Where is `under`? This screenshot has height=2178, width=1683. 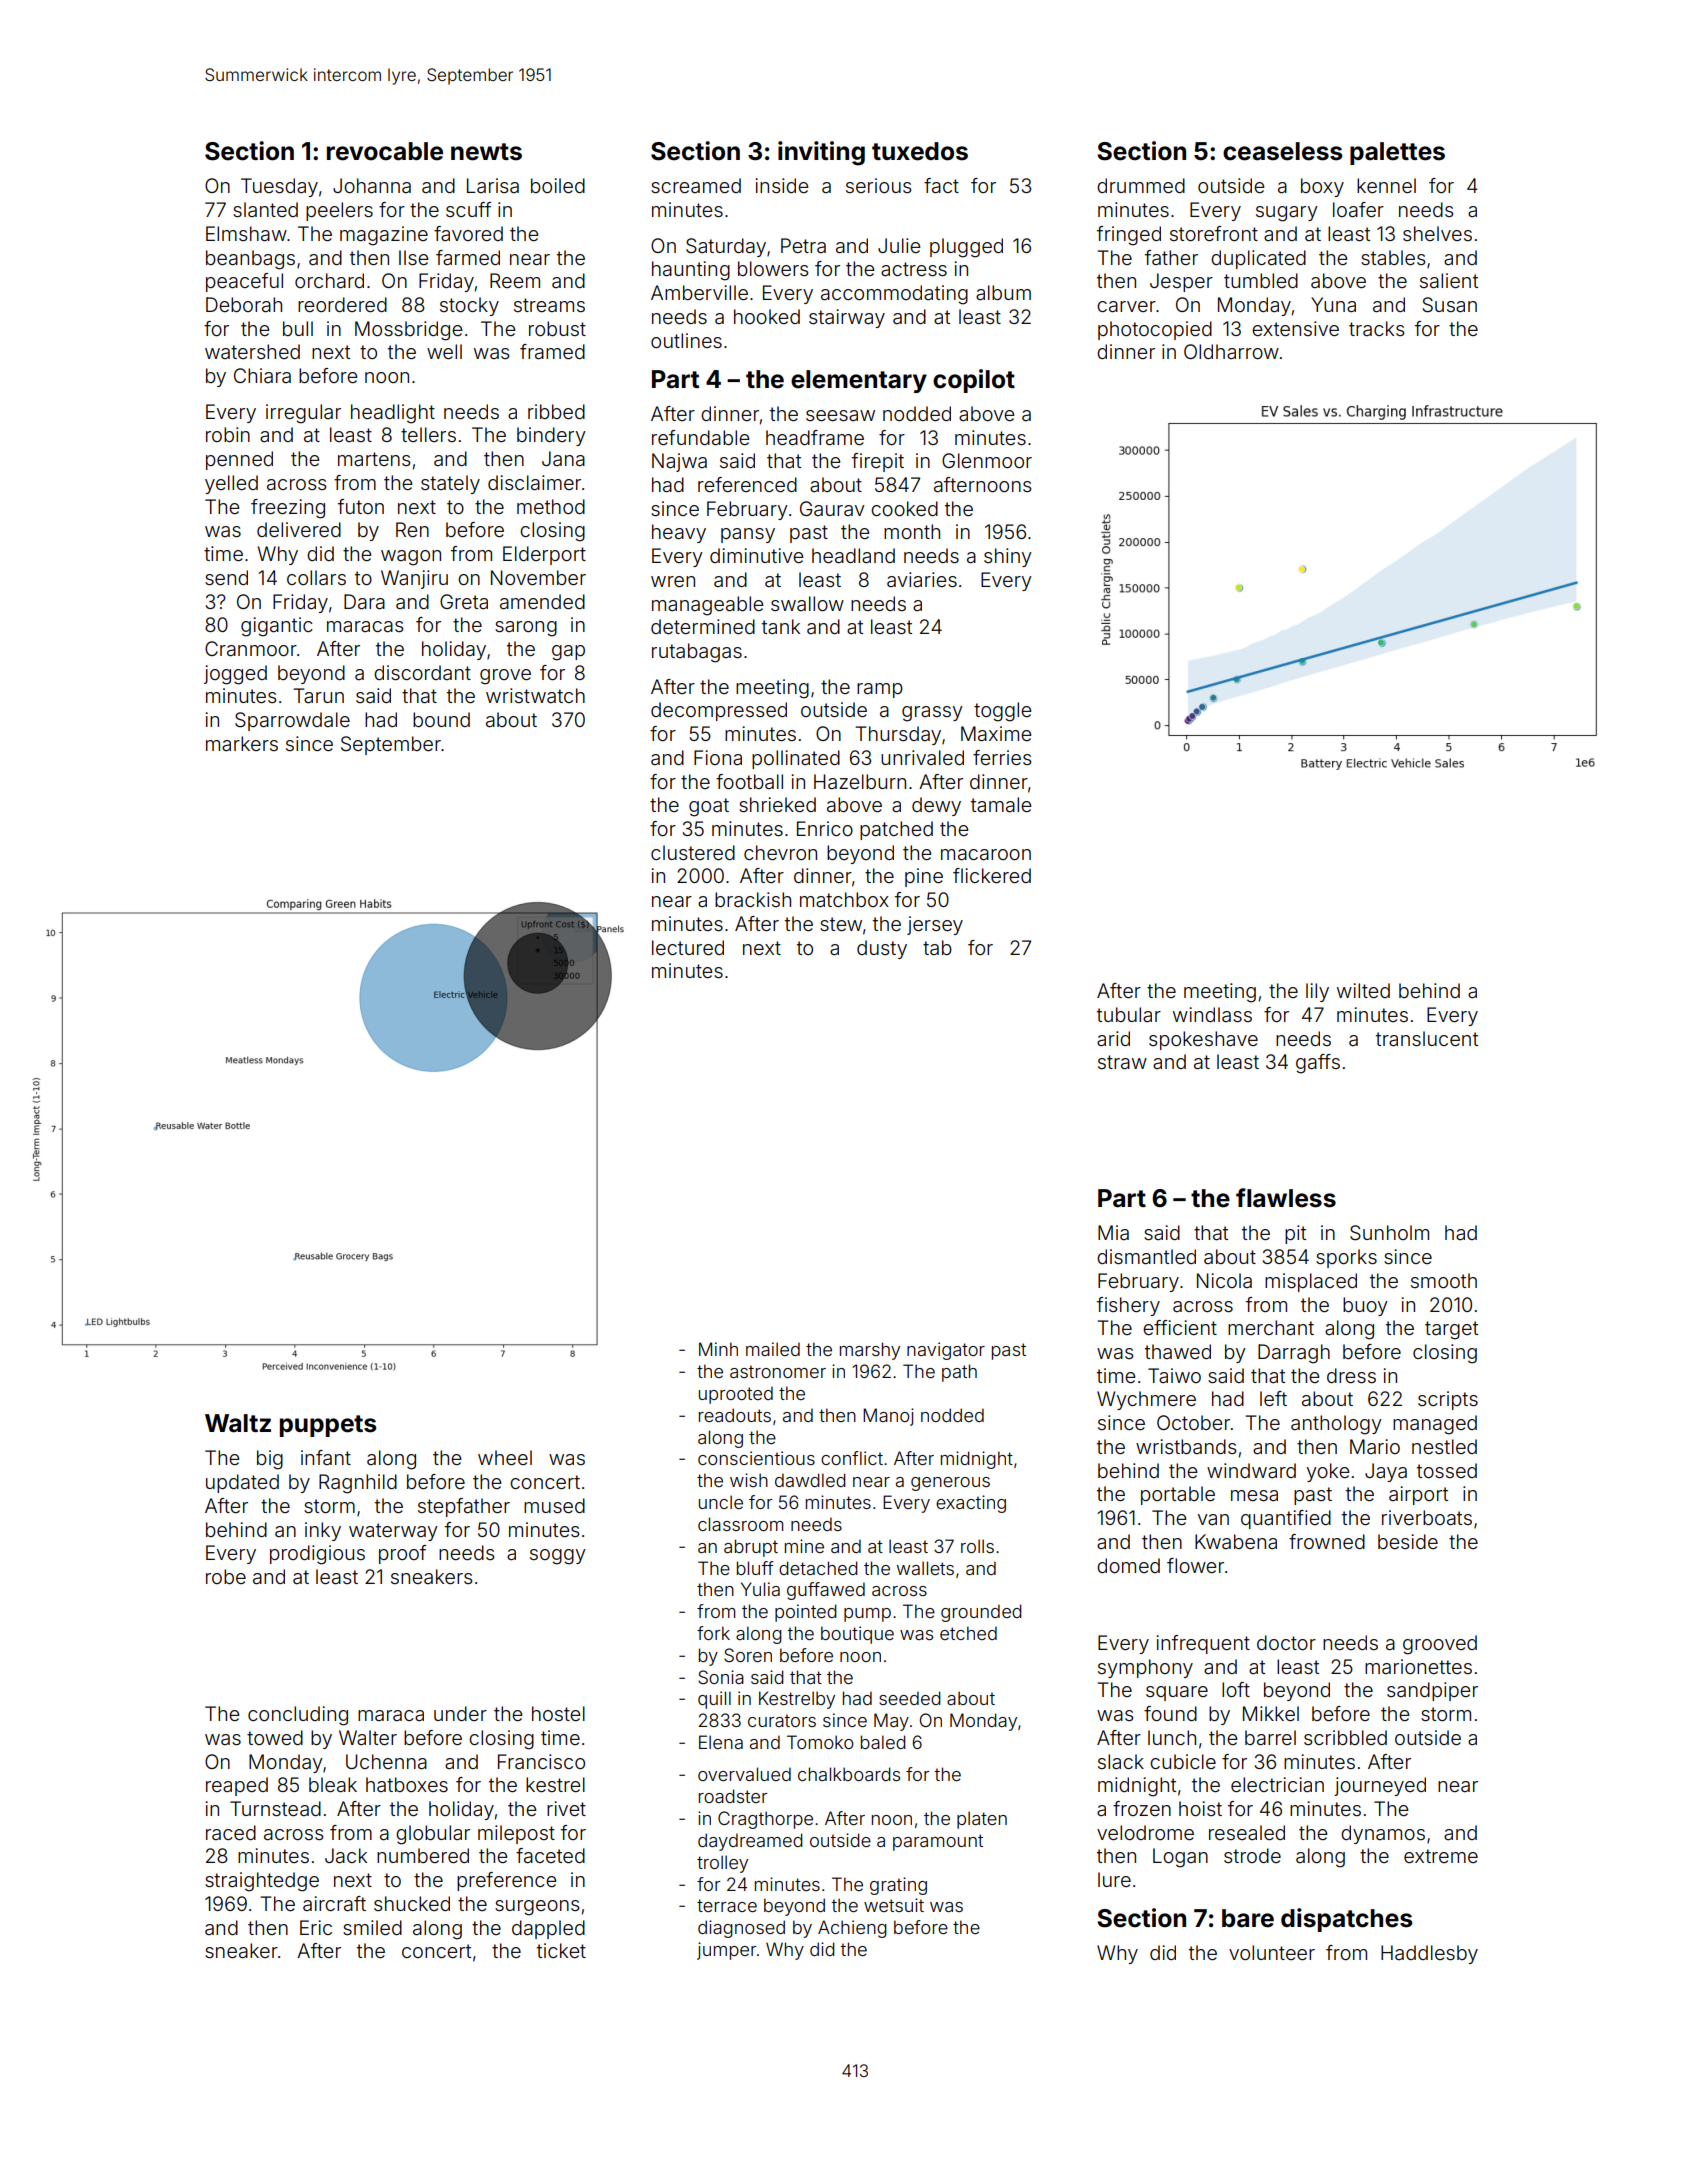 under is located at coordinates (460, 1713).
